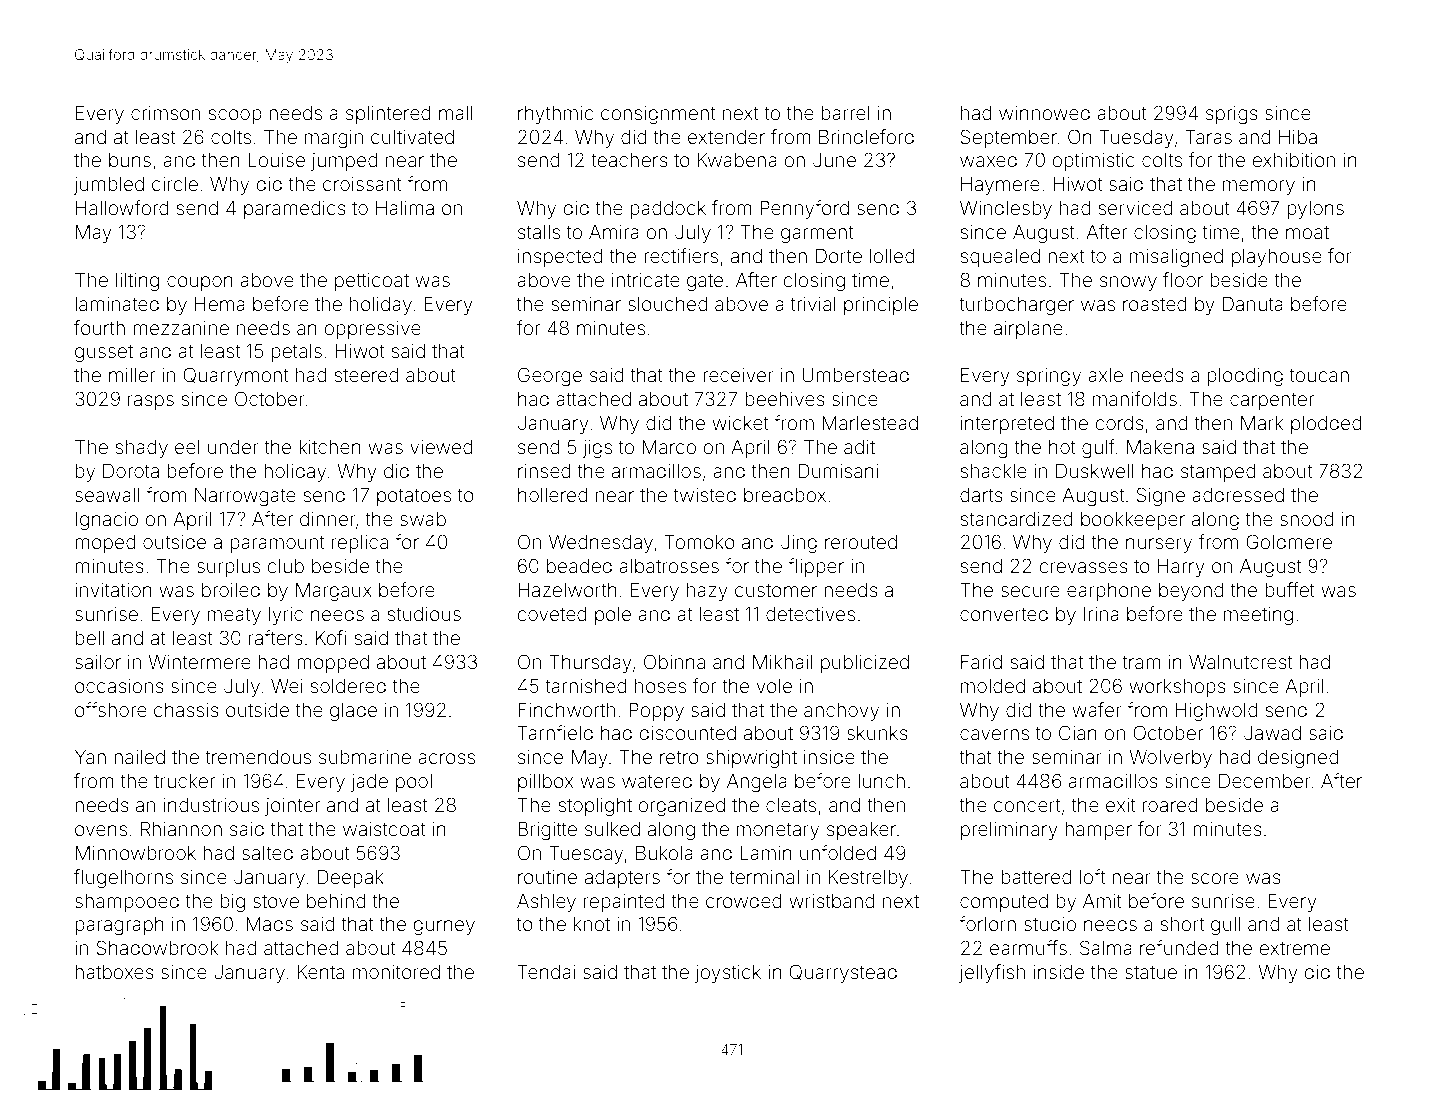  What do you see at coordinates (658, 115) in the screenshot?
I see `consignment` at bounding box center [658, 115].
